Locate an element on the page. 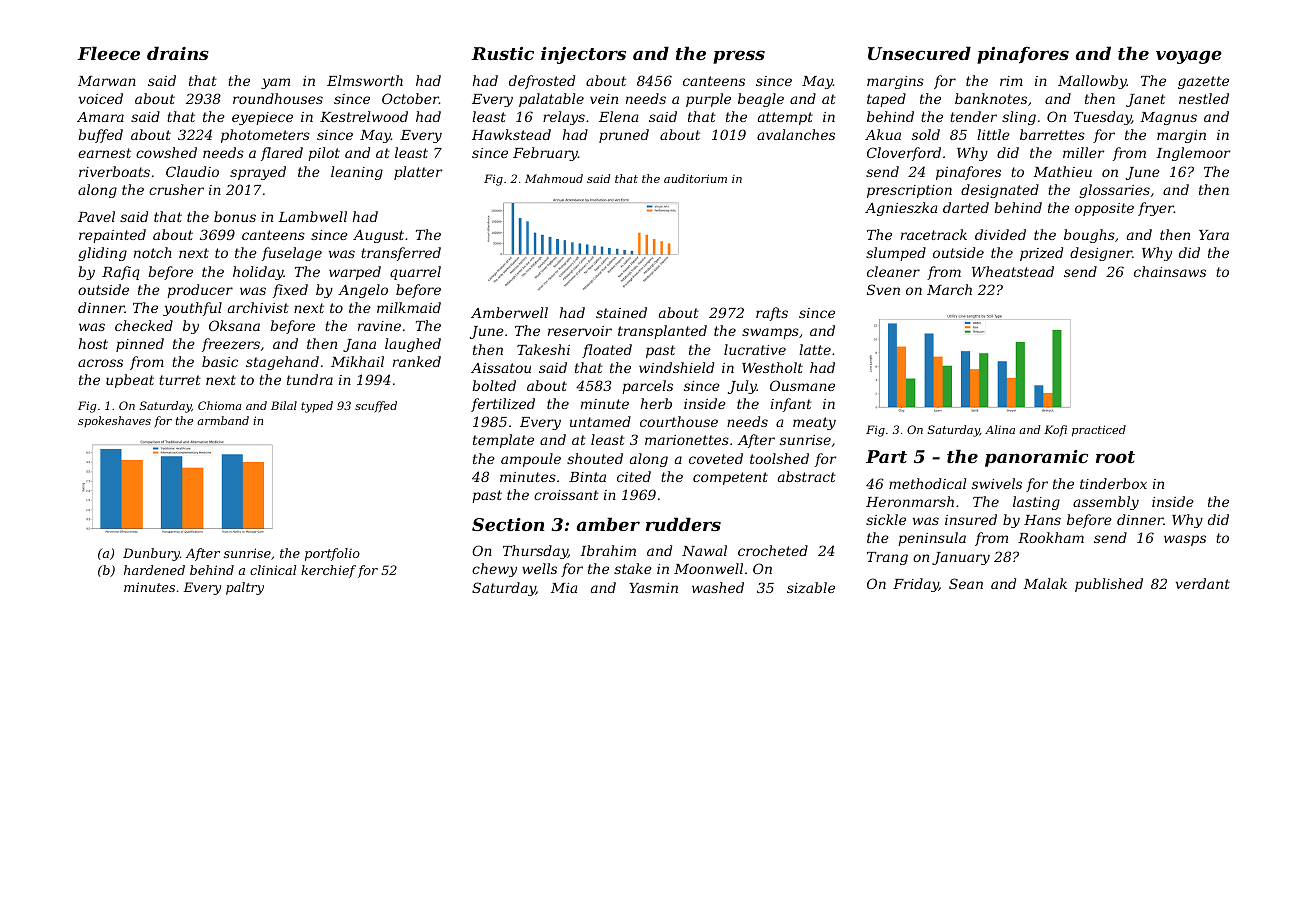 The height and width of the page is (924, 1308). shouted is located at coordinates (595, 458).
